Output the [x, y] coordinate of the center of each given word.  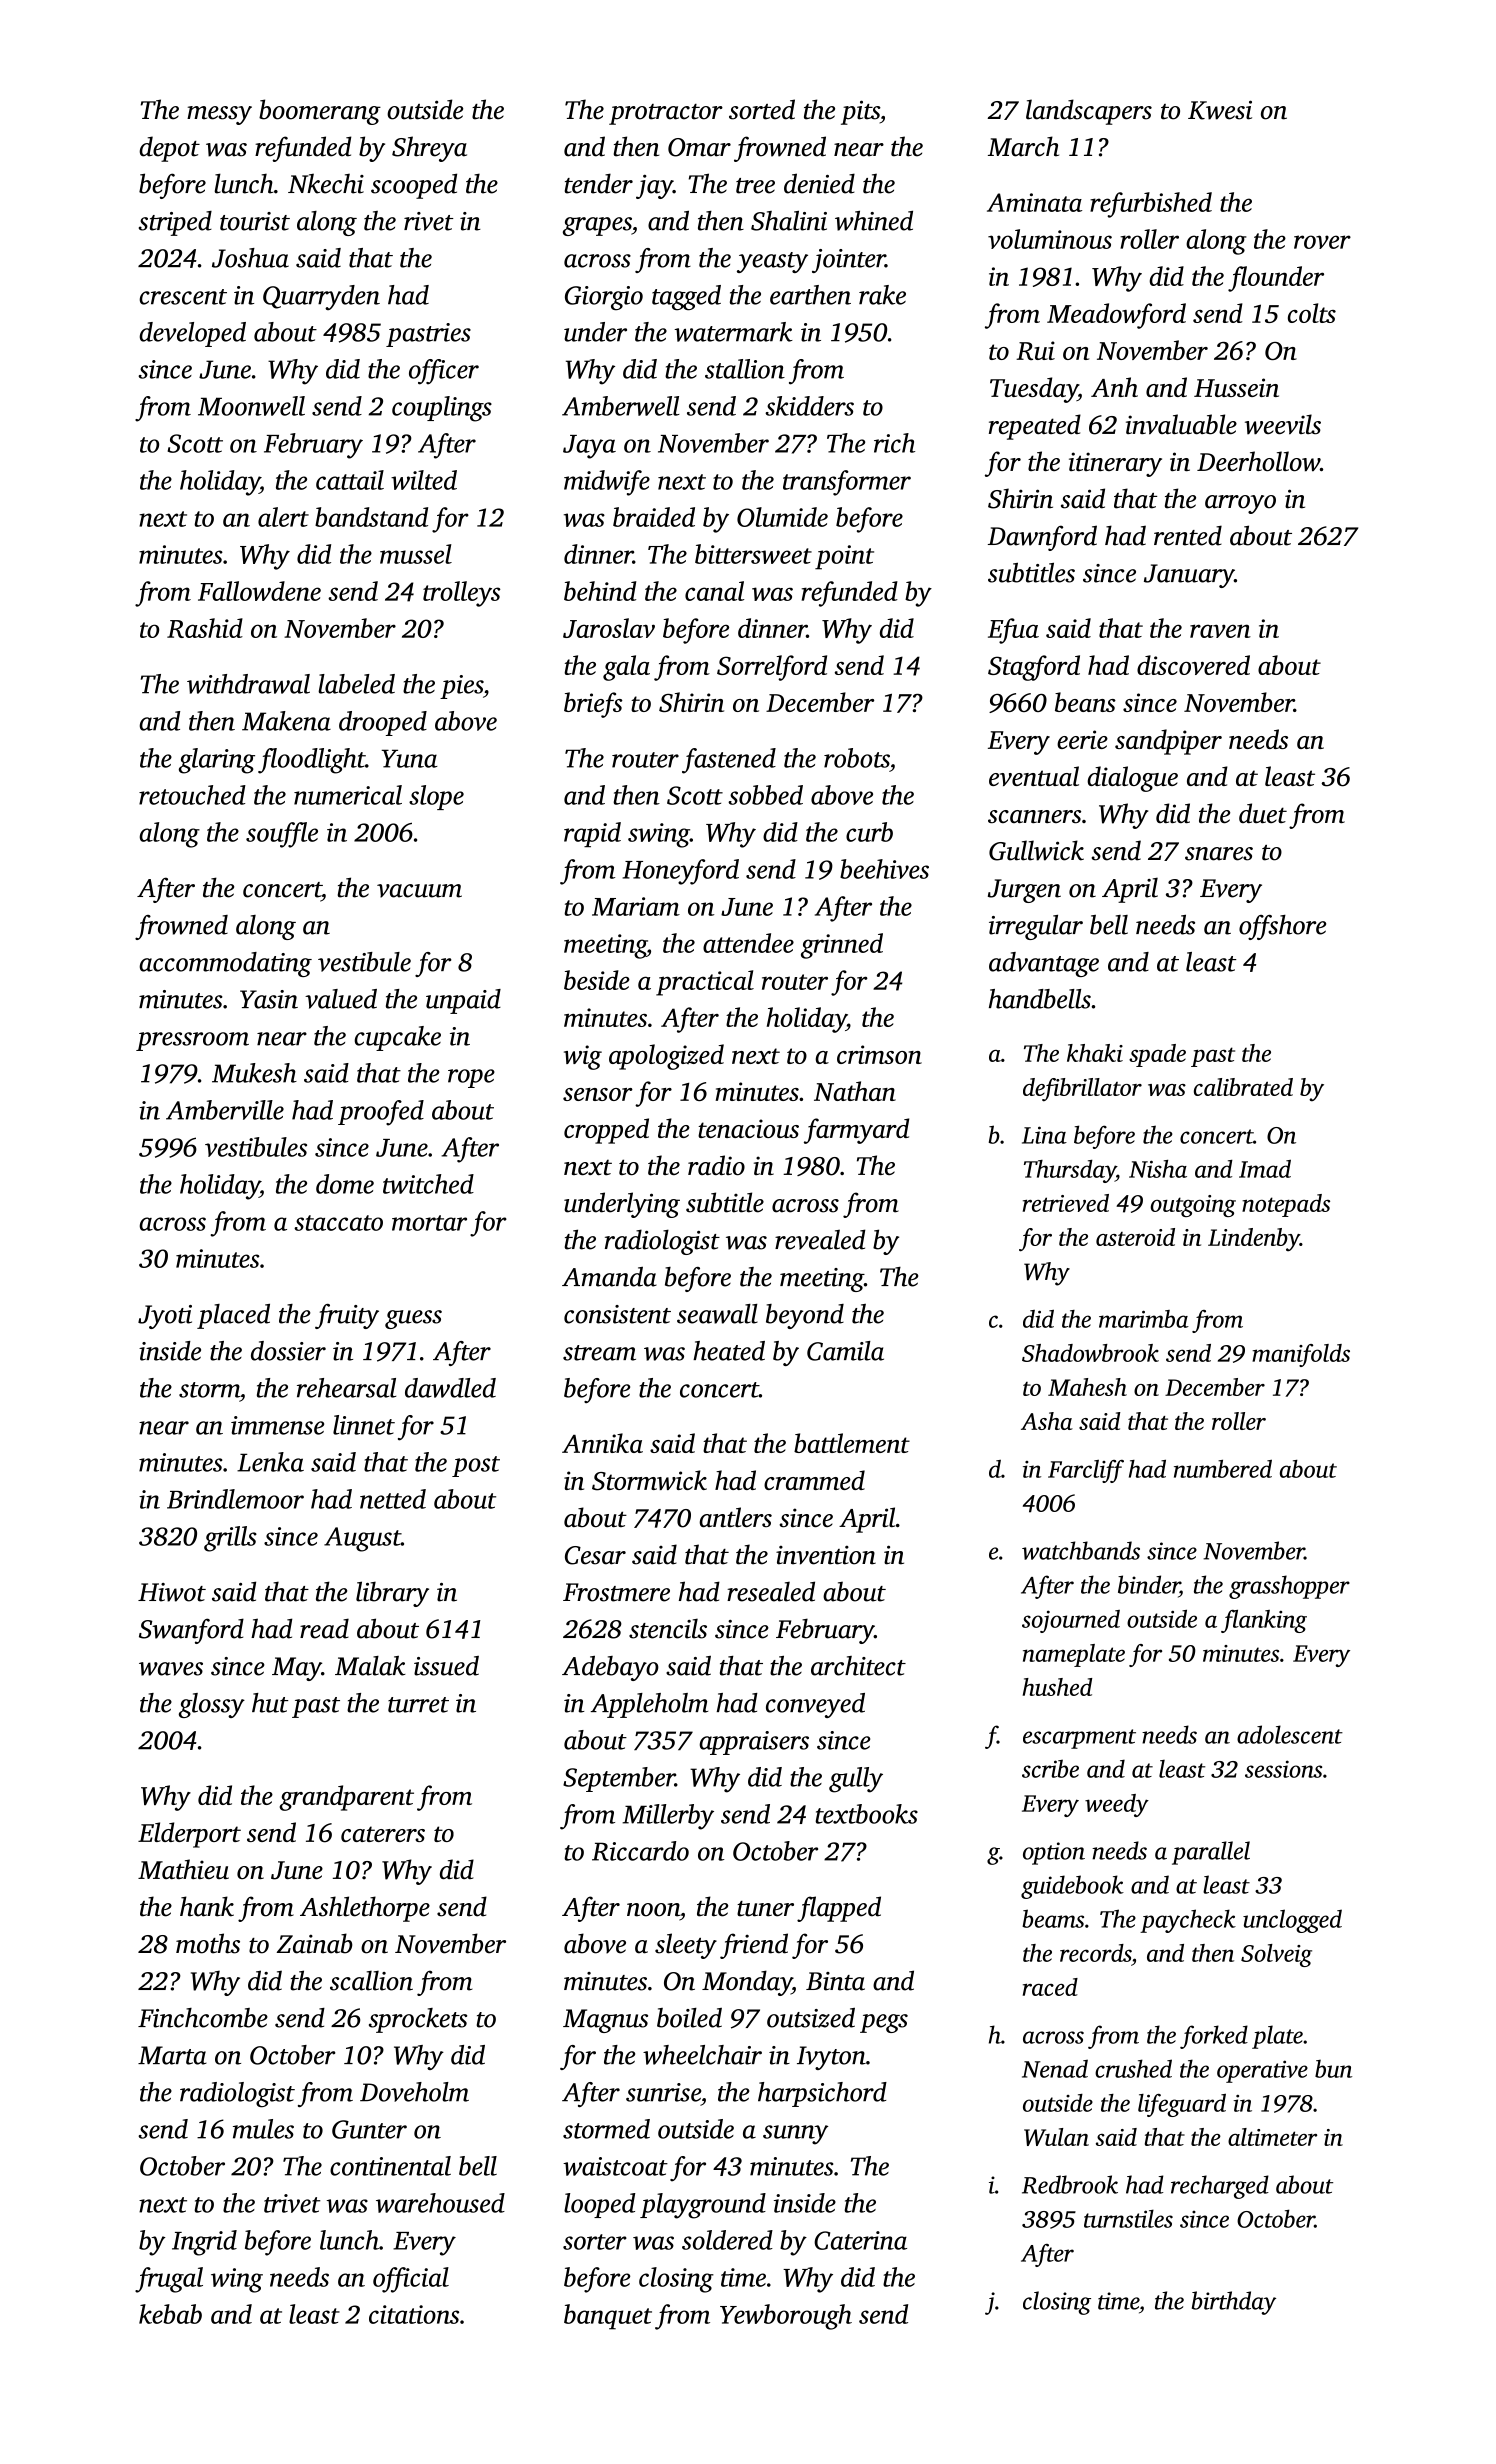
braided [654, 517]
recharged [1220, 2187]
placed [233, 1316]
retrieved [1066, 1203]
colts [1312, 313]
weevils [1283, 424]
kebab [170, 2314]
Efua [1013, 631]
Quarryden [321, 297]
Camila [845, 1351]
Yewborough [786, 2317]
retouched [192, 795]
